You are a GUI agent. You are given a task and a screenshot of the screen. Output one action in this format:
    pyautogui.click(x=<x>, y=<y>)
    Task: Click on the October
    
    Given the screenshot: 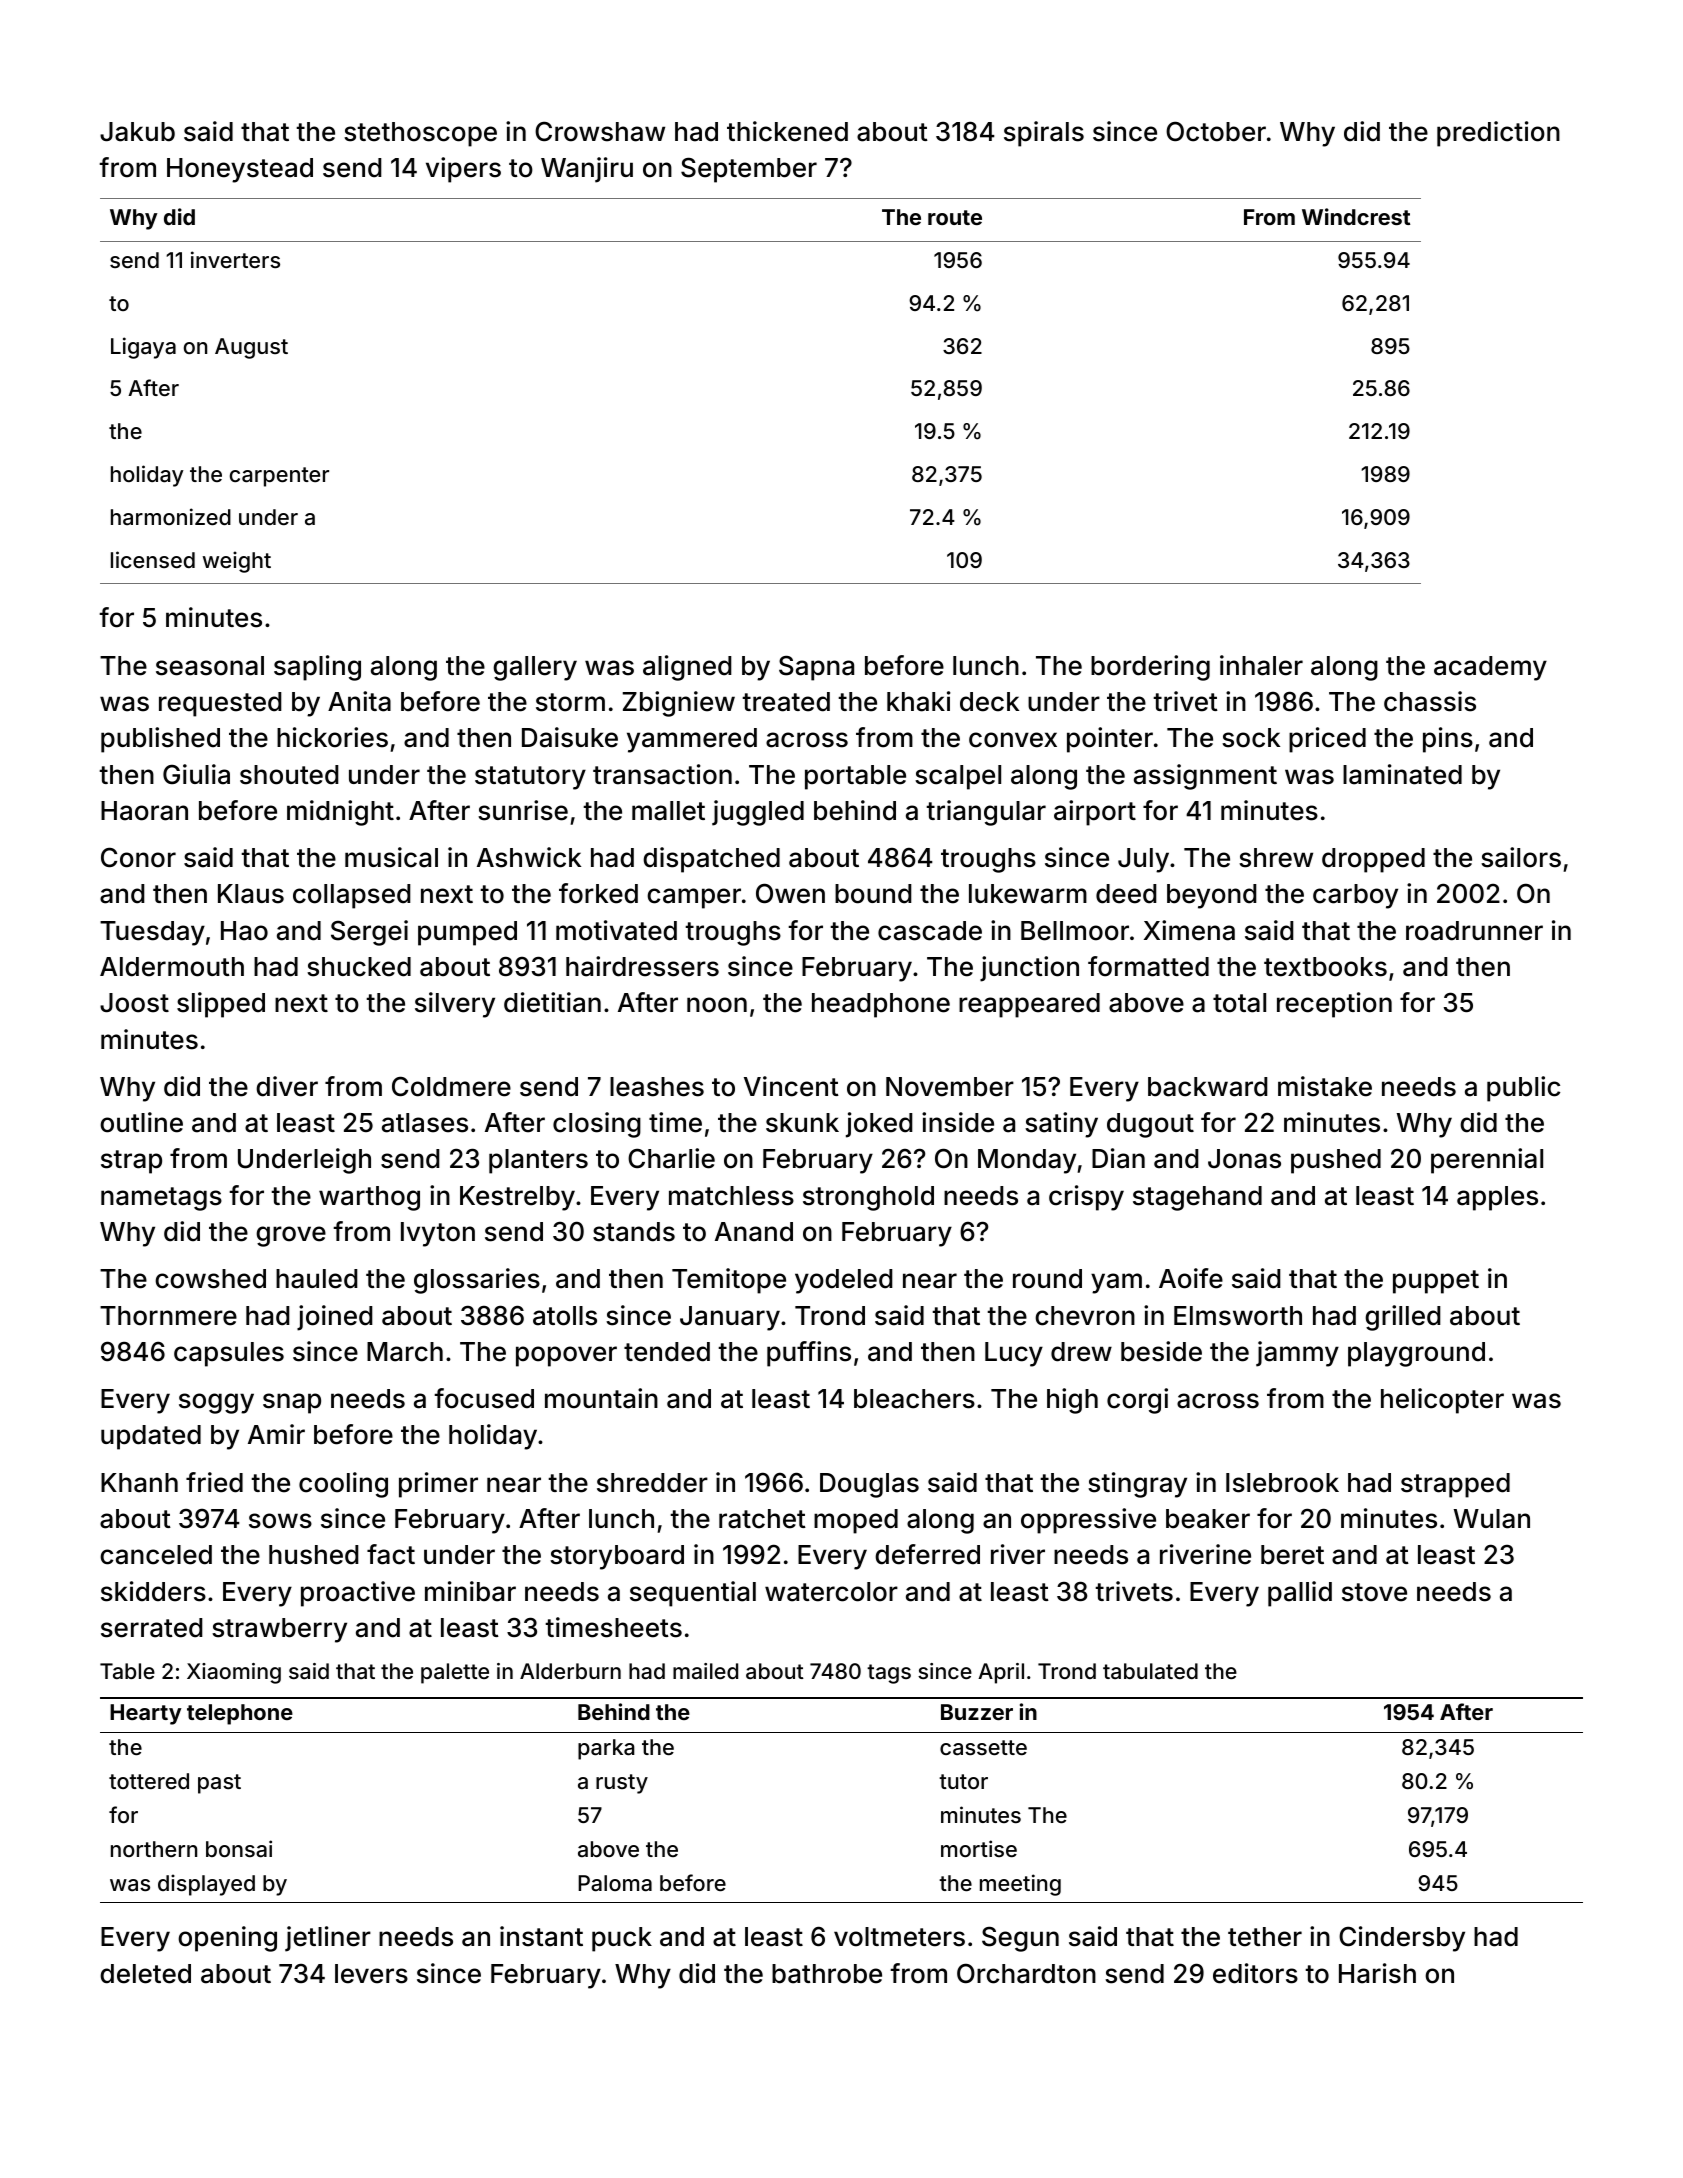 What is the action you would take?
    pyautogui.click(x=1216, y=131)
